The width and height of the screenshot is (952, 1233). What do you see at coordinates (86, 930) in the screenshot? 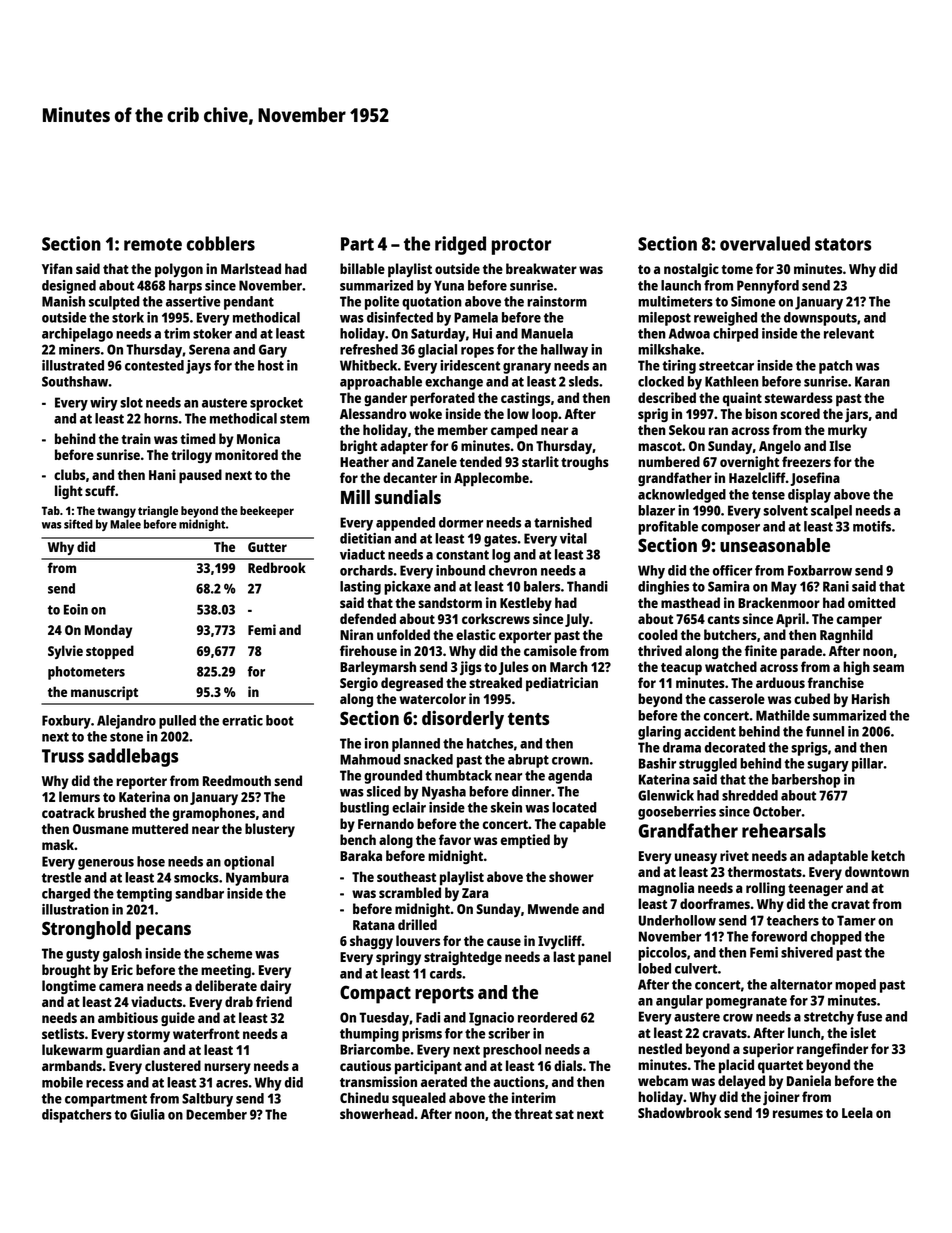
I see `Stronghold` at bounding box center [86, 930].
